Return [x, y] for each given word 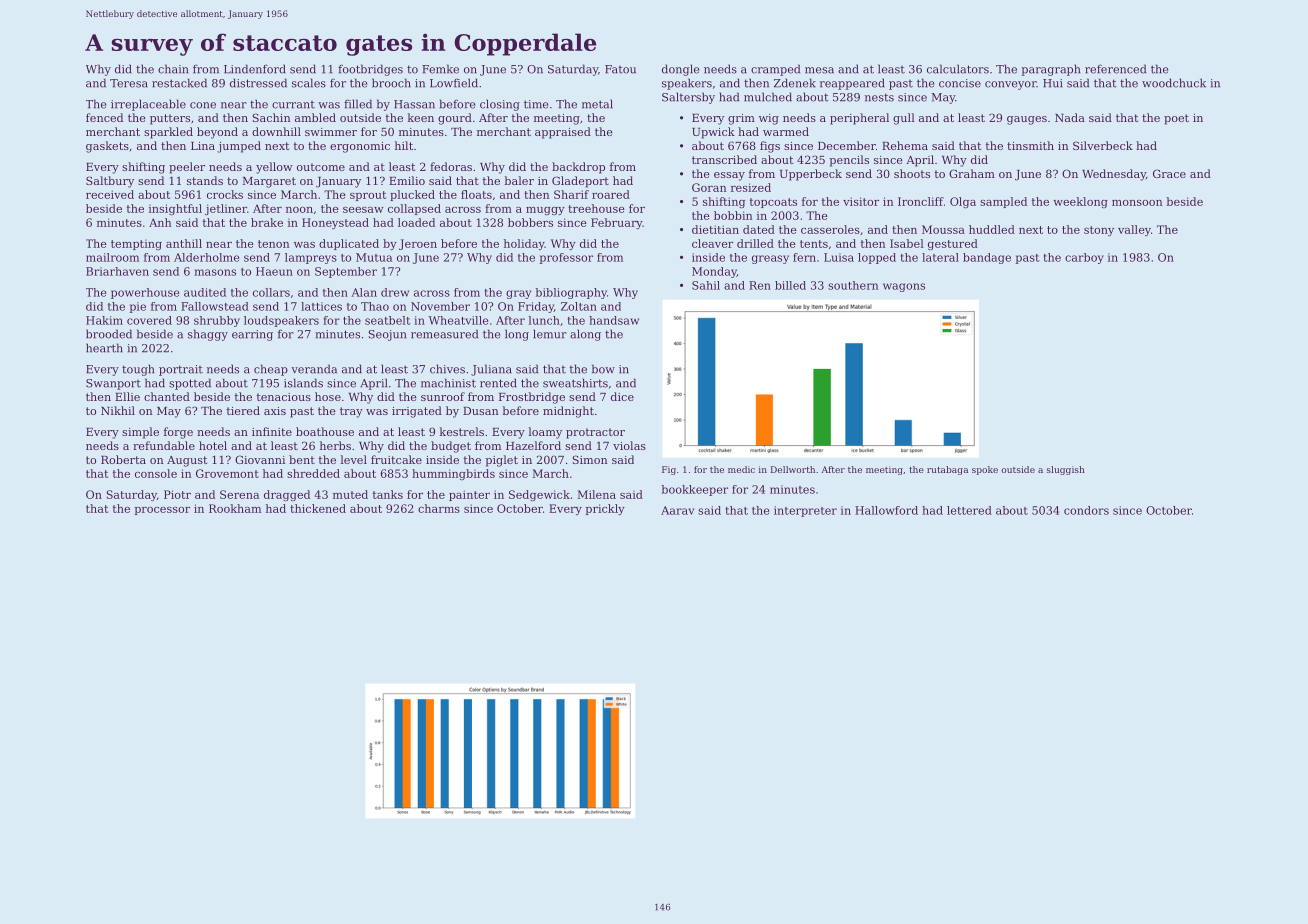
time [536, 104]
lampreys [311, 258]
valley [1134, 230]
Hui [1053, 83]
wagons [904, 287]
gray [518, 294]
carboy [1084, 258]
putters [170, 119]
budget [451, 447]
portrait [181, 370]
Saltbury [110, 182]
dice [622, 396]
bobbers [530, 222]
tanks [388, 494]
